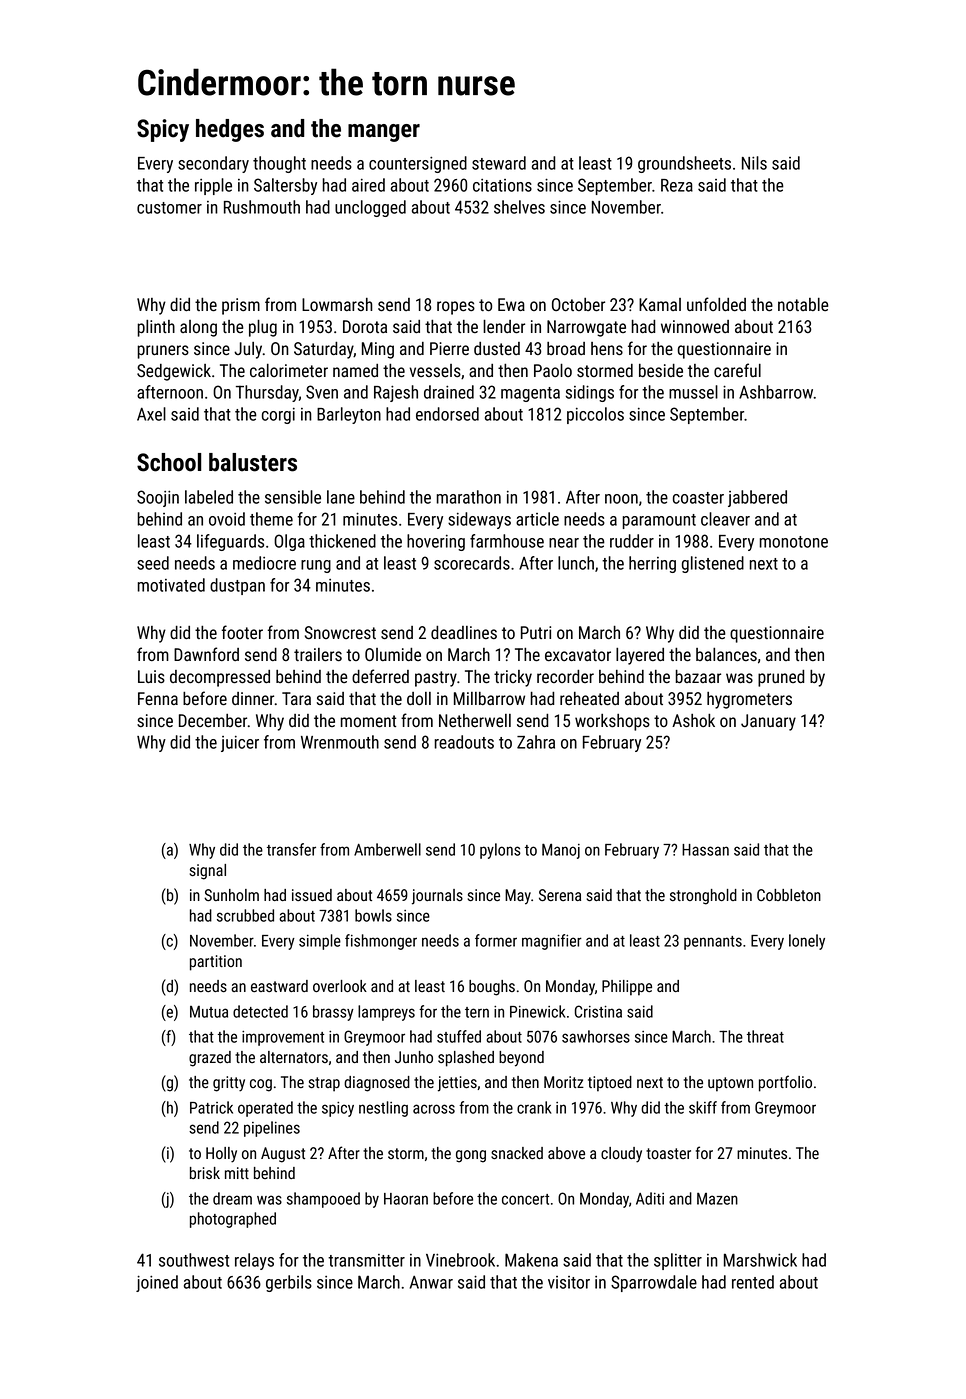  I want to click on Netherwell, so click(475, 720).
